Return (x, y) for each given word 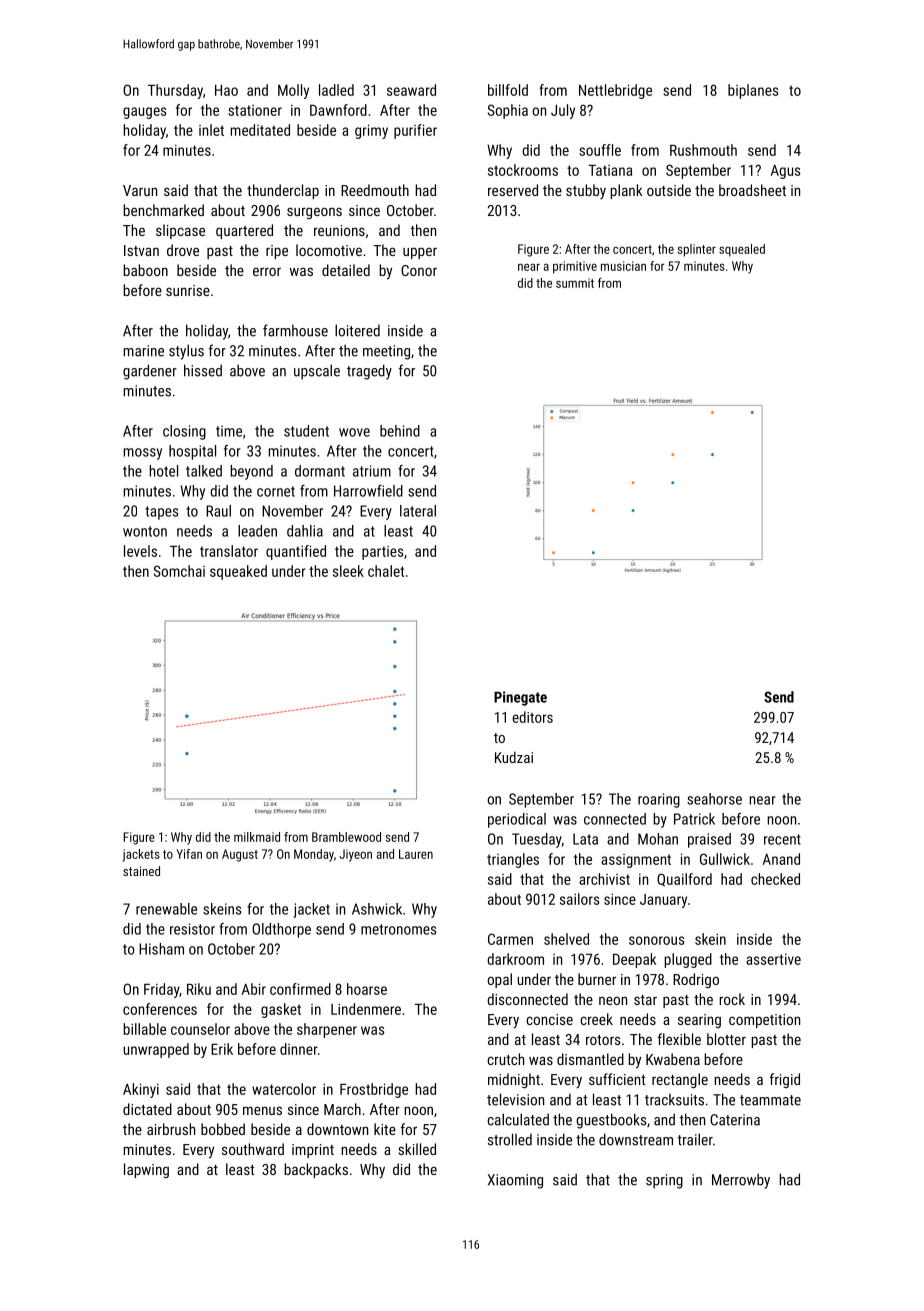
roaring (659, 800)
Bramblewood (346, 837)
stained (141, 871)
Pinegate (520, 698)
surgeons (314, 213)
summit (575, 283)
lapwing (146, 1170)
